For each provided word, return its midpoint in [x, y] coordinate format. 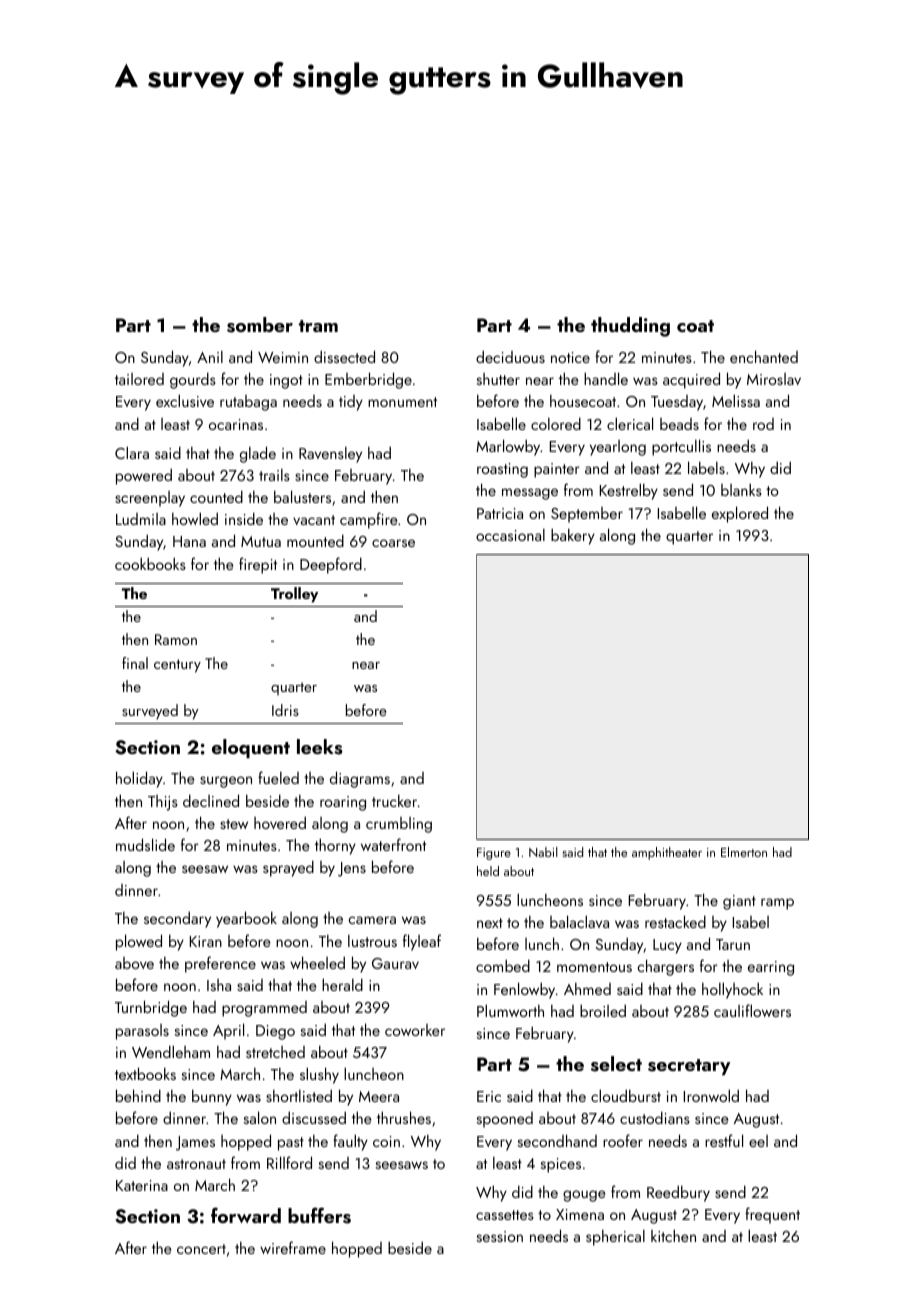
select [616, 1064]
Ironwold [711, 1095]
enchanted [764, 356]
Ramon [176, 639]
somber [260, 325]
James [195, 1143]
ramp [777, 904]
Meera [379, 1096]
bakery [573, 536]
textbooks [145, 1073]
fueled [278, 777]
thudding [630, 327]
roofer [623, 1140]
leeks [320, 747]
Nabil [543, 852]
